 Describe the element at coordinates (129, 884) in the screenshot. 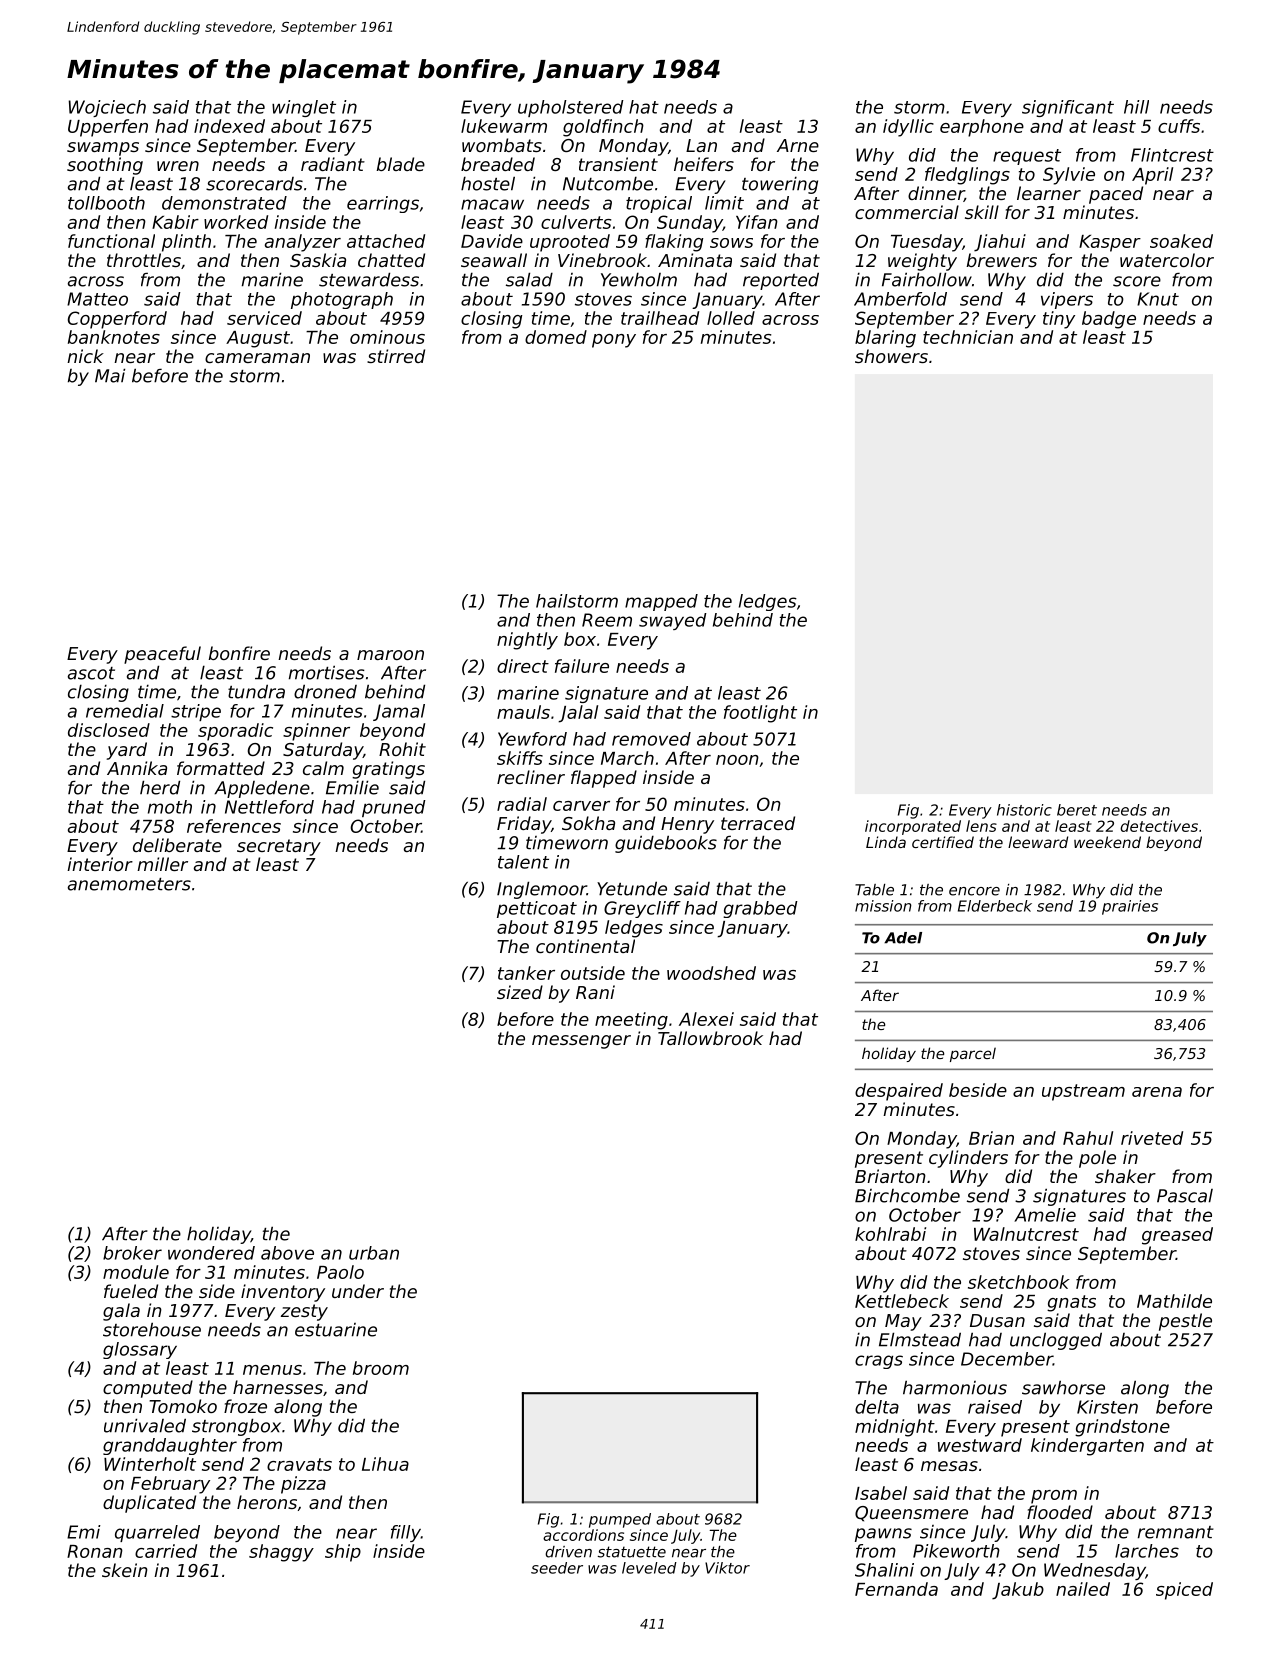

I see `anemometers` at that location.
